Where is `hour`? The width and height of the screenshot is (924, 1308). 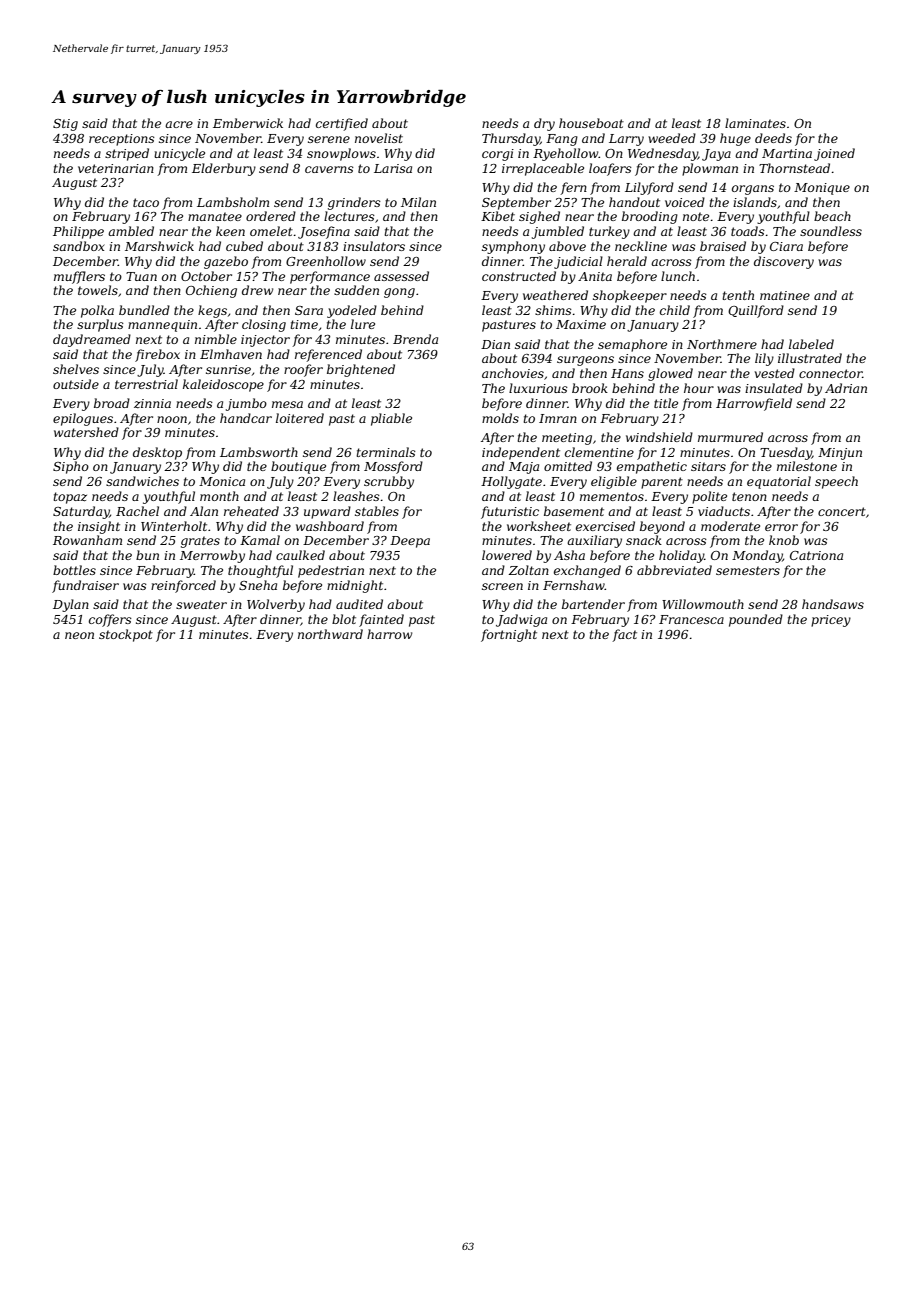
hour is located at coordinates (699, 388).
